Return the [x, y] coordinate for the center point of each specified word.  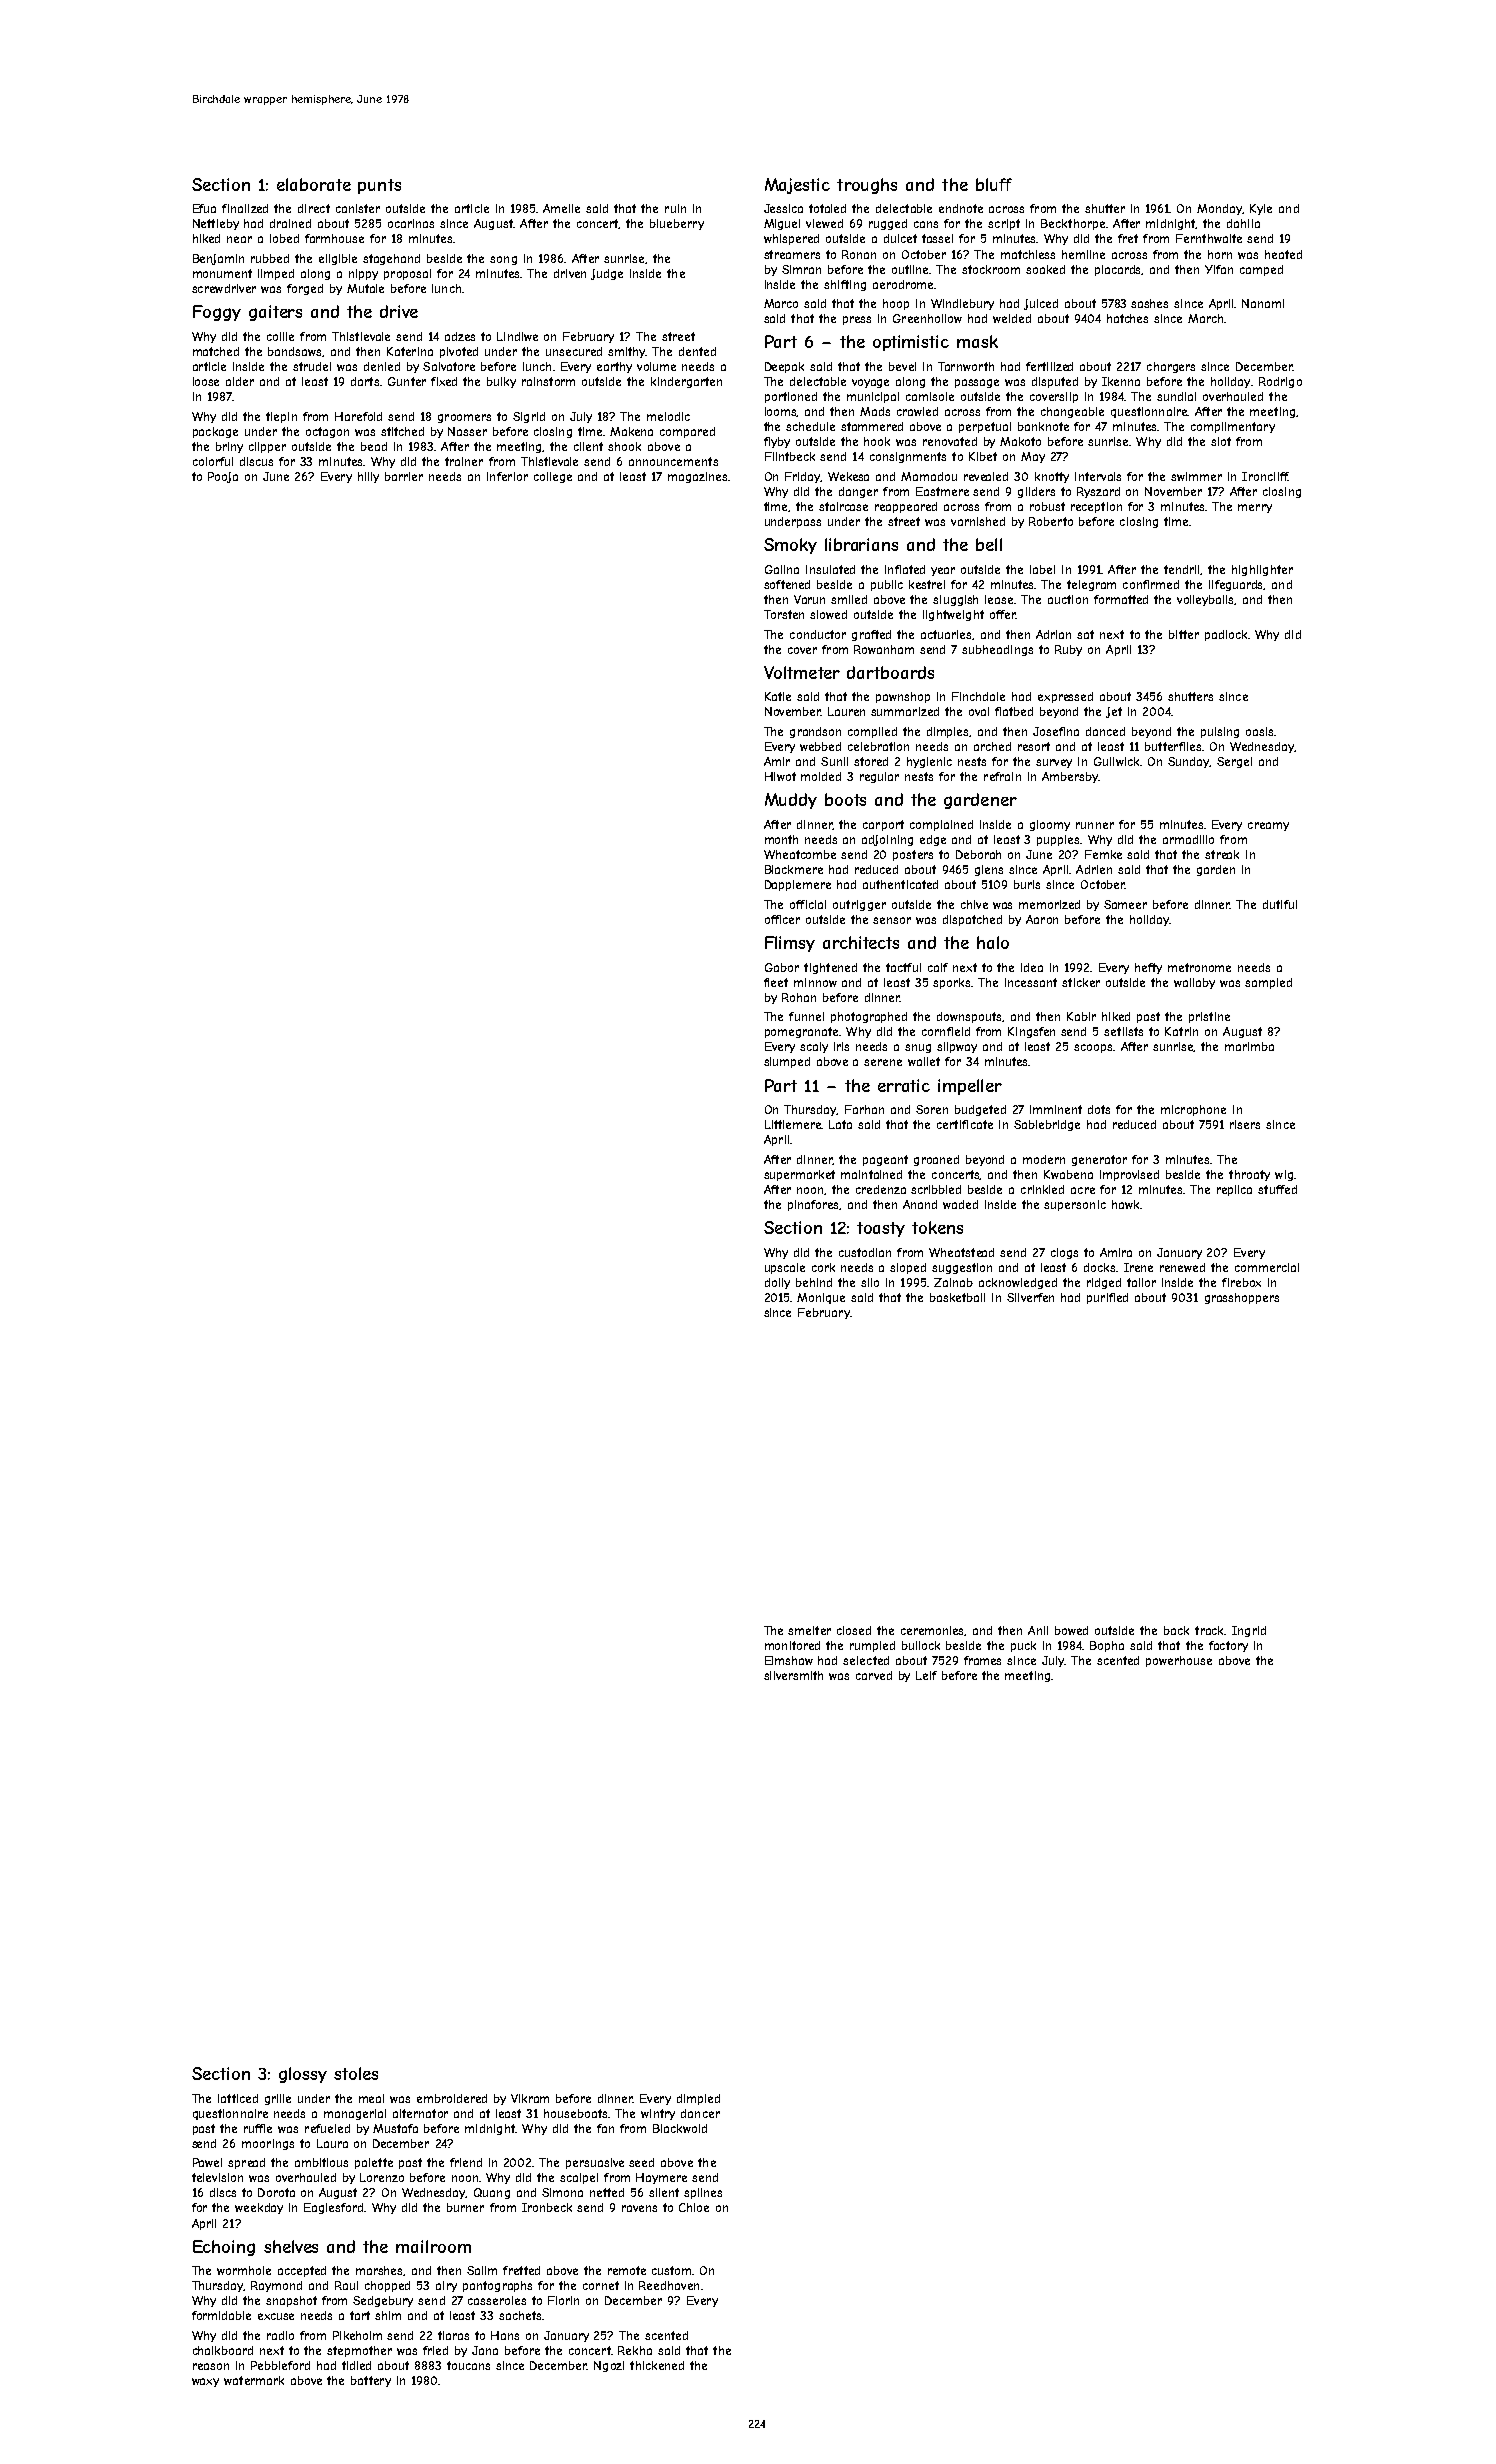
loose [206, 381]
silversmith [793, 1675]
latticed [238, 2098]
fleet [776, 982]
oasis [1259, 731]
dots [1099, 1109]
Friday [803, 477]
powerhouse [1179, 1661]
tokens [937, 1227]
